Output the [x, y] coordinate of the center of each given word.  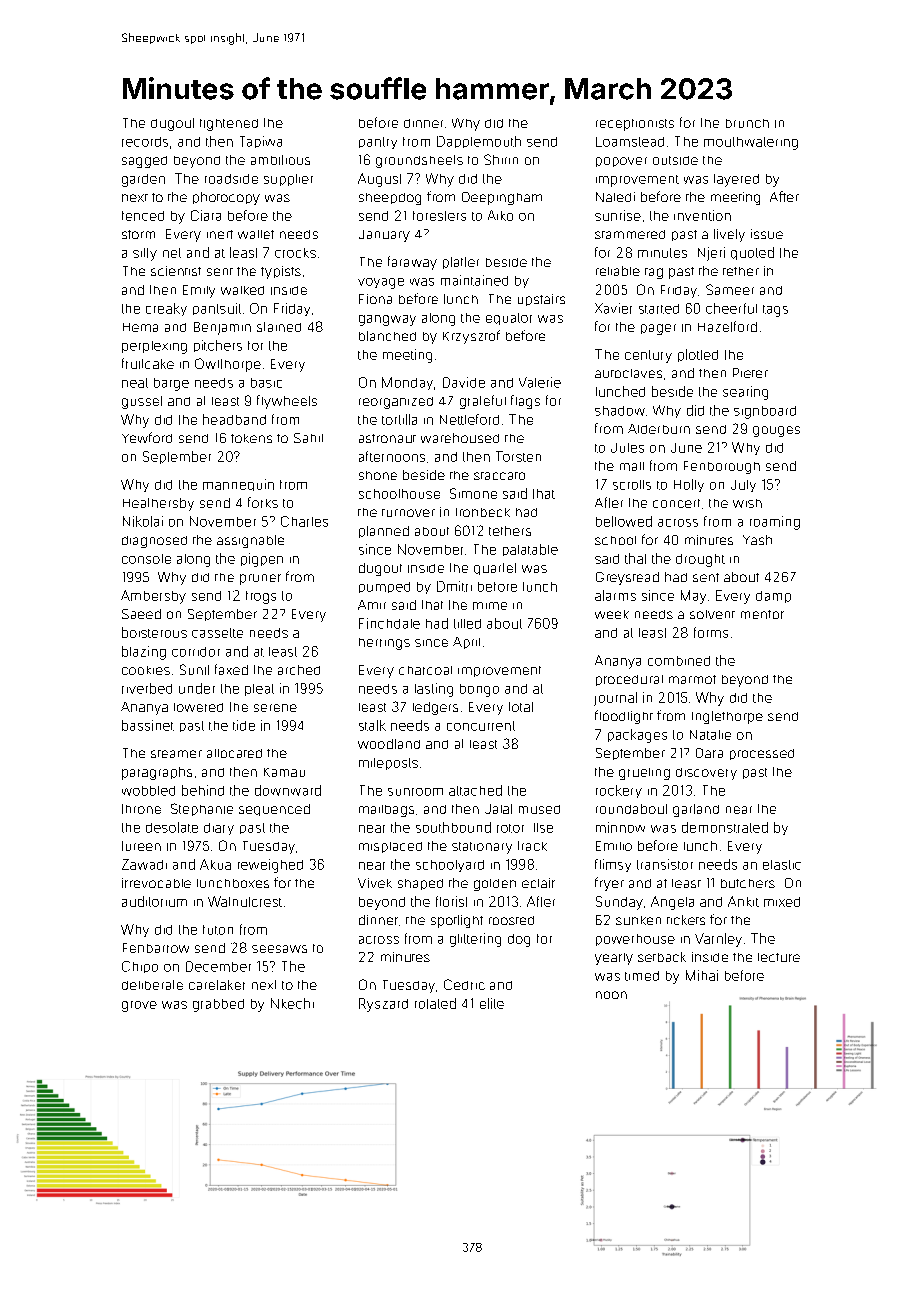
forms [711, 632]
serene [275, 708]
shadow [620, 411]
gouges [776, 431]
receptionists [635, 125]
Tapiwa [261, 142]
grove [139, 1006]
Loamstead [630, 142]
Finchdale [389, 623]
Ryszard [383, 1005]
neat [135, 383]
